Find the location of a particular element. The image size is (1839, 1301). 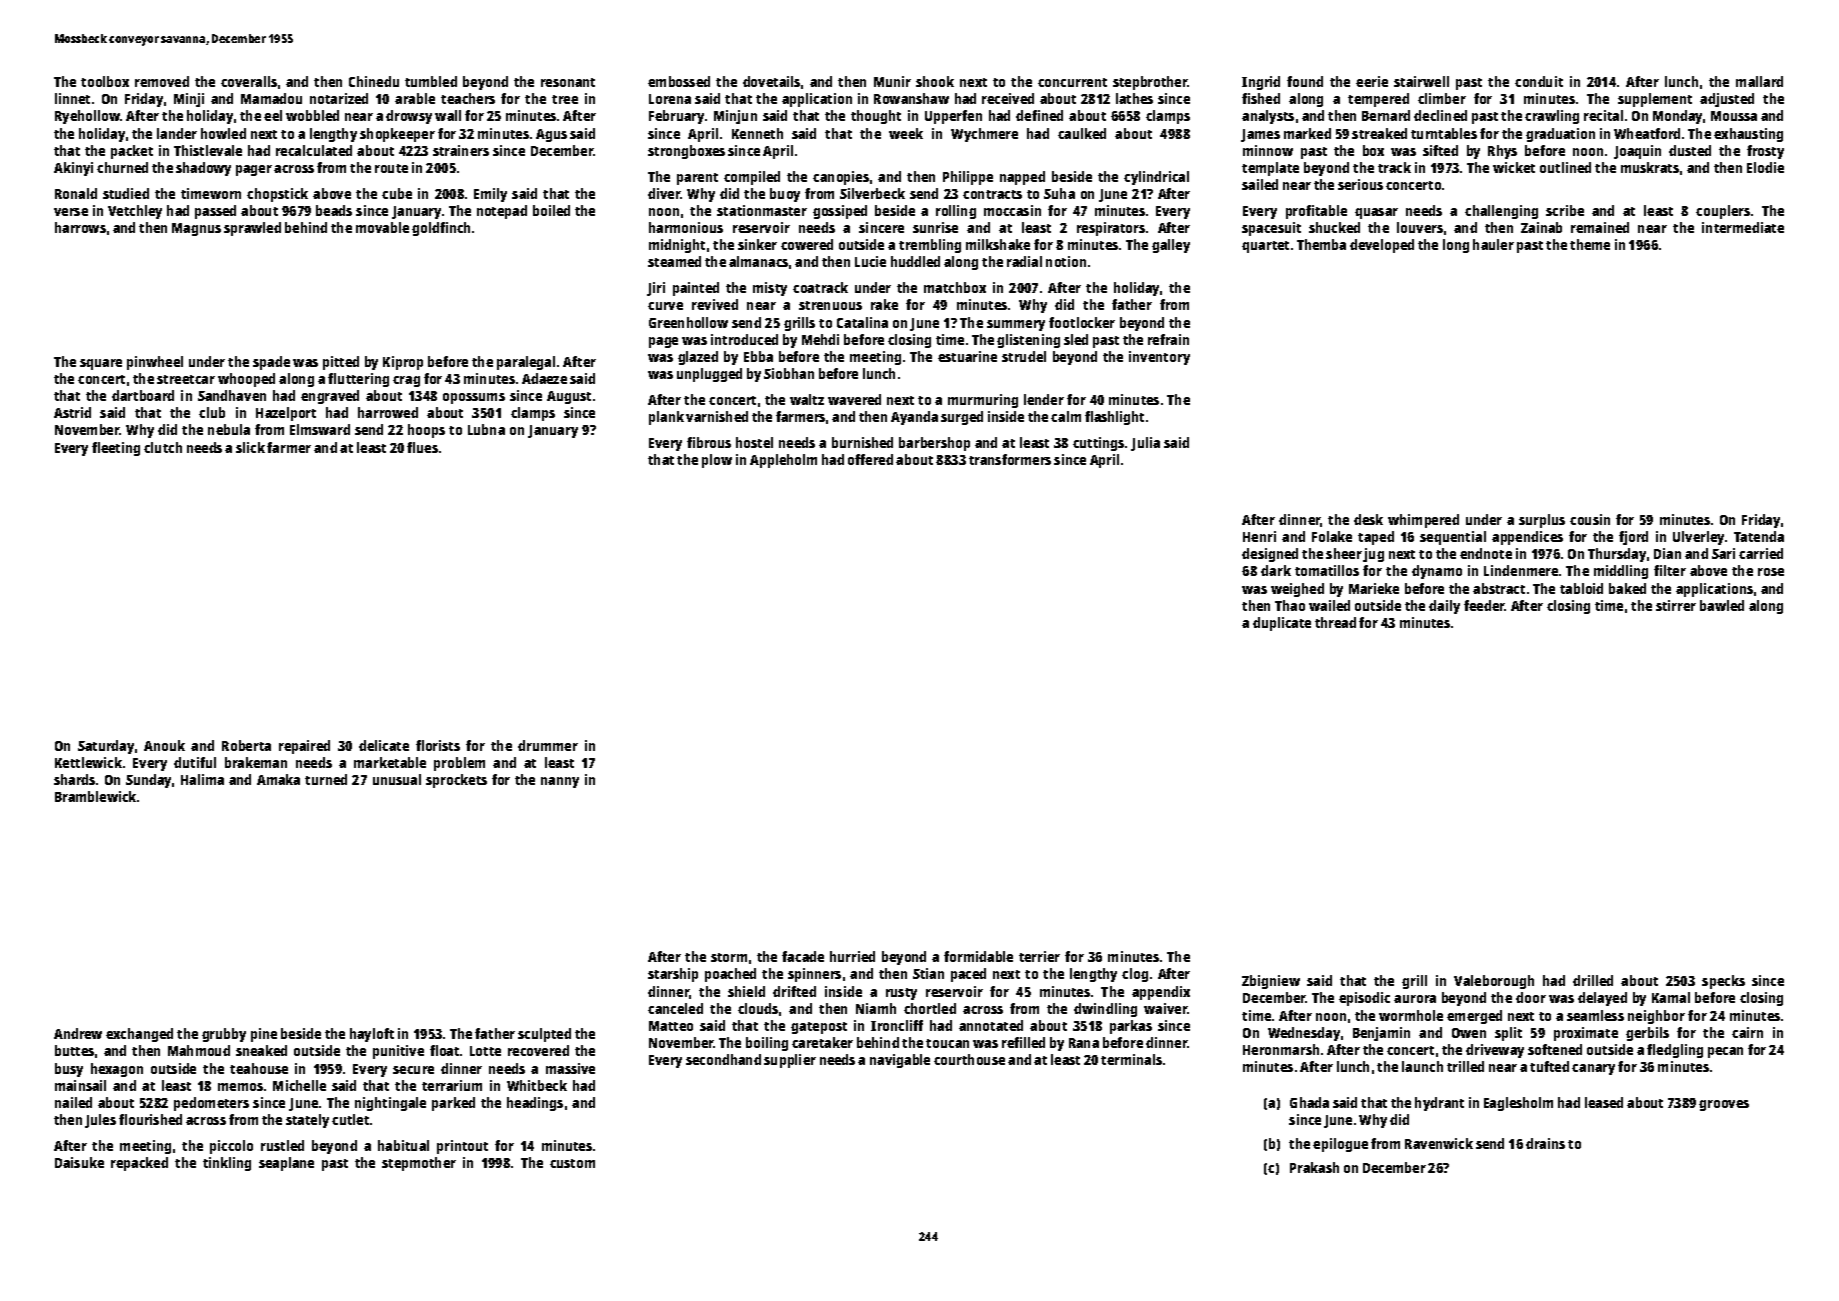

Anouk is located at coordinates (164, 745).
